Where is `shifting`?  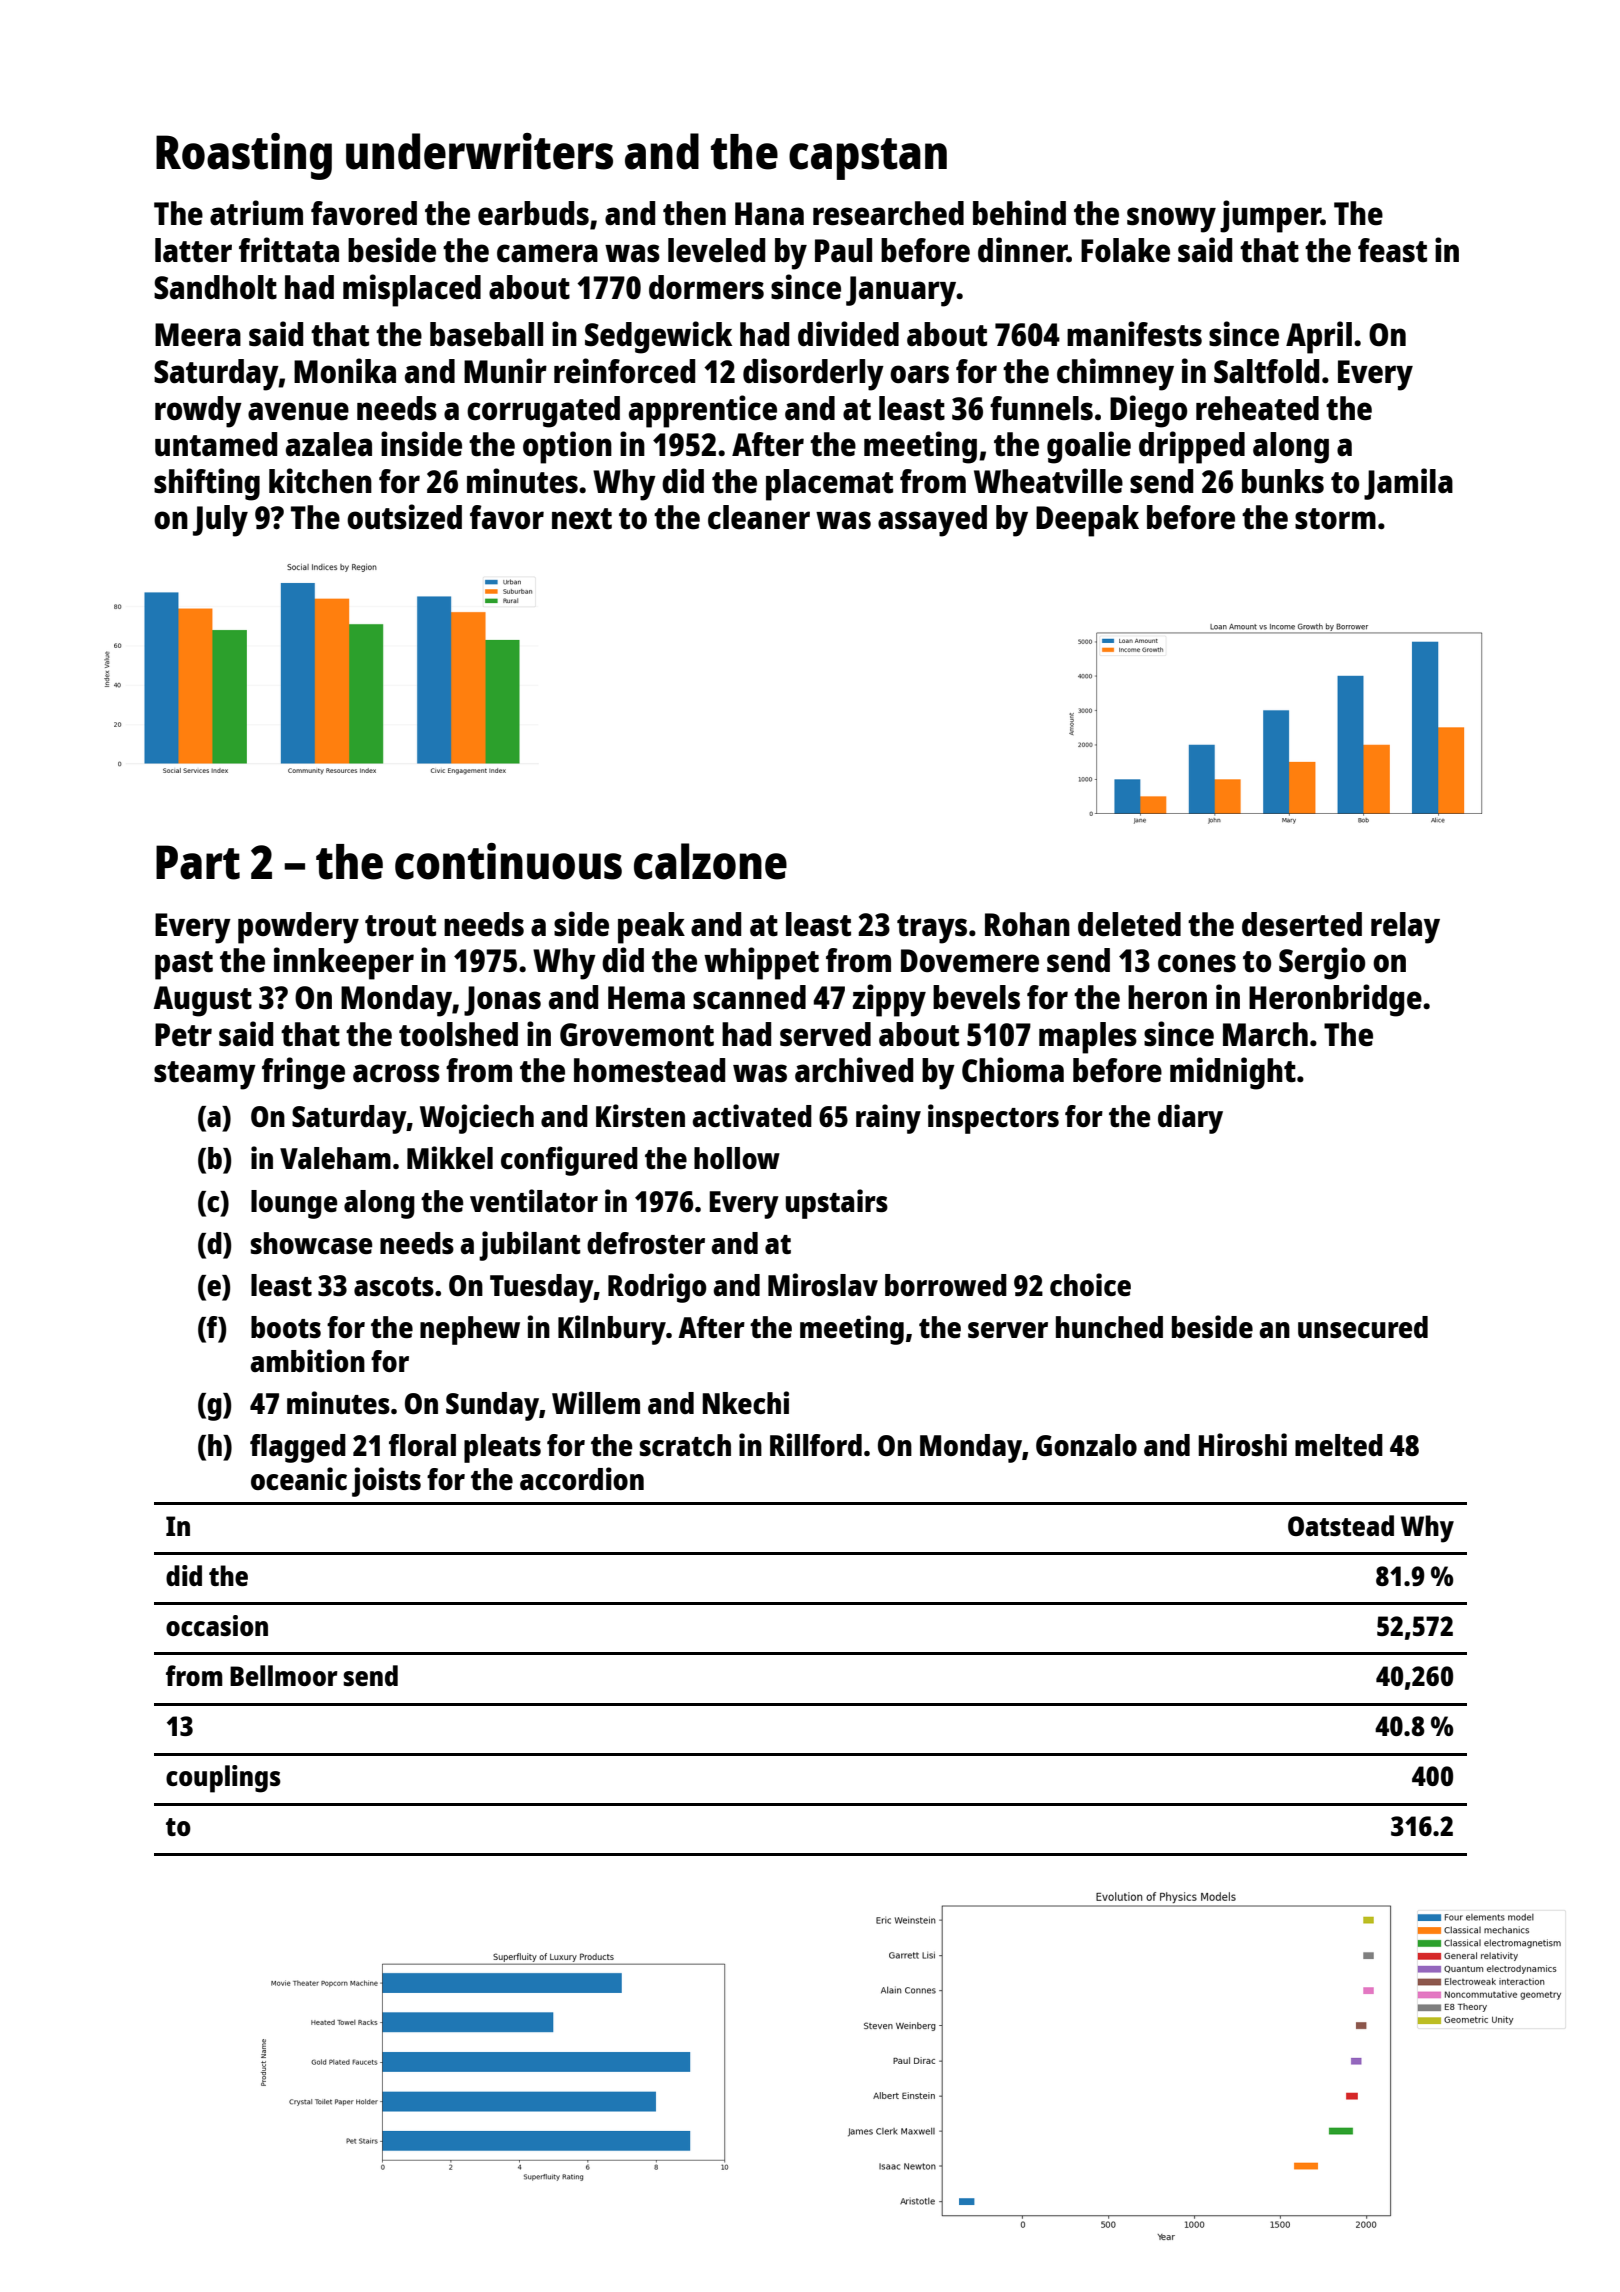 shifting is located at coordinates (207, 484).
